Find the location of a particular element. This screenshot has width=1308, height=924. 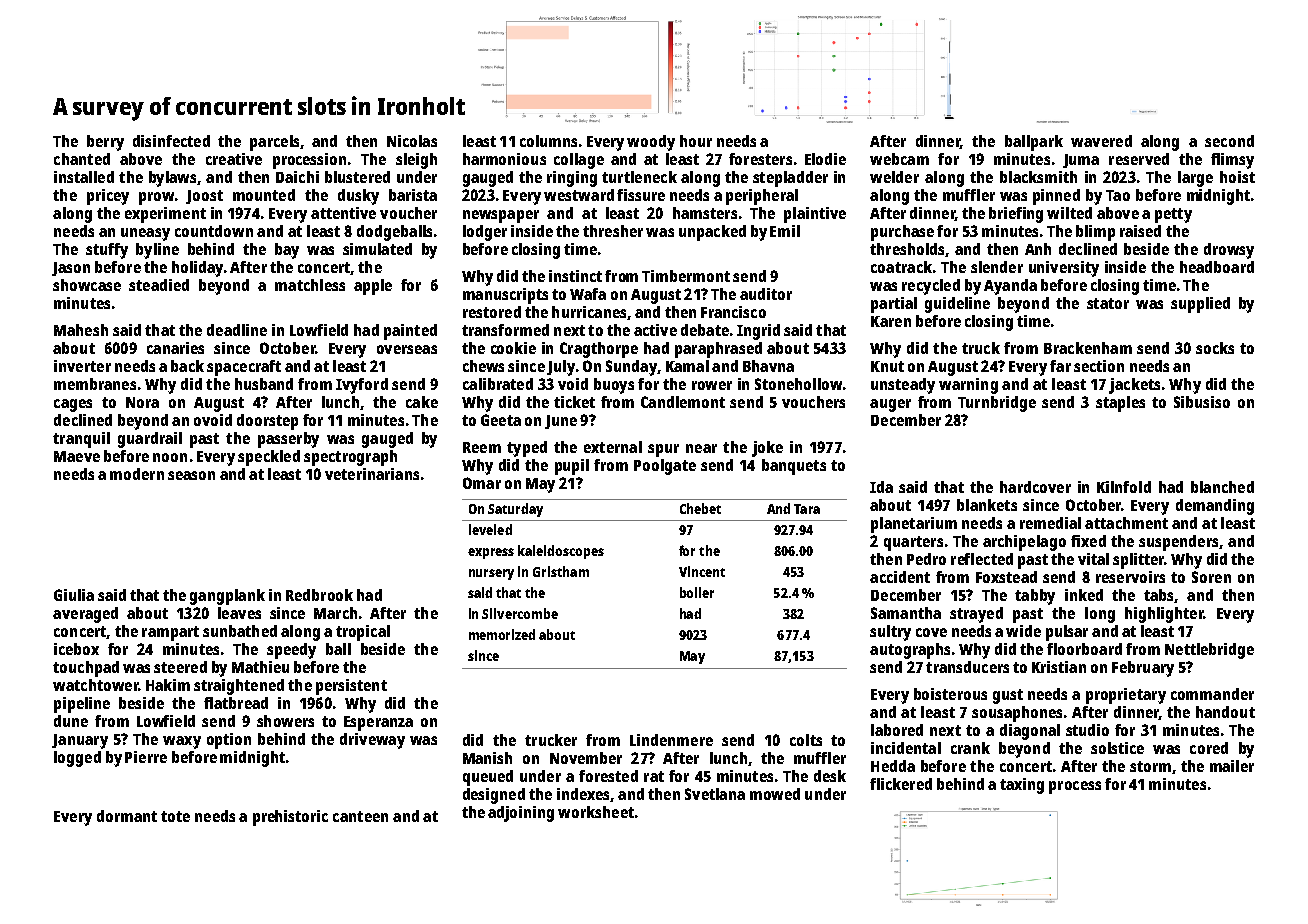

tote is located at coordinates (175, 816).
